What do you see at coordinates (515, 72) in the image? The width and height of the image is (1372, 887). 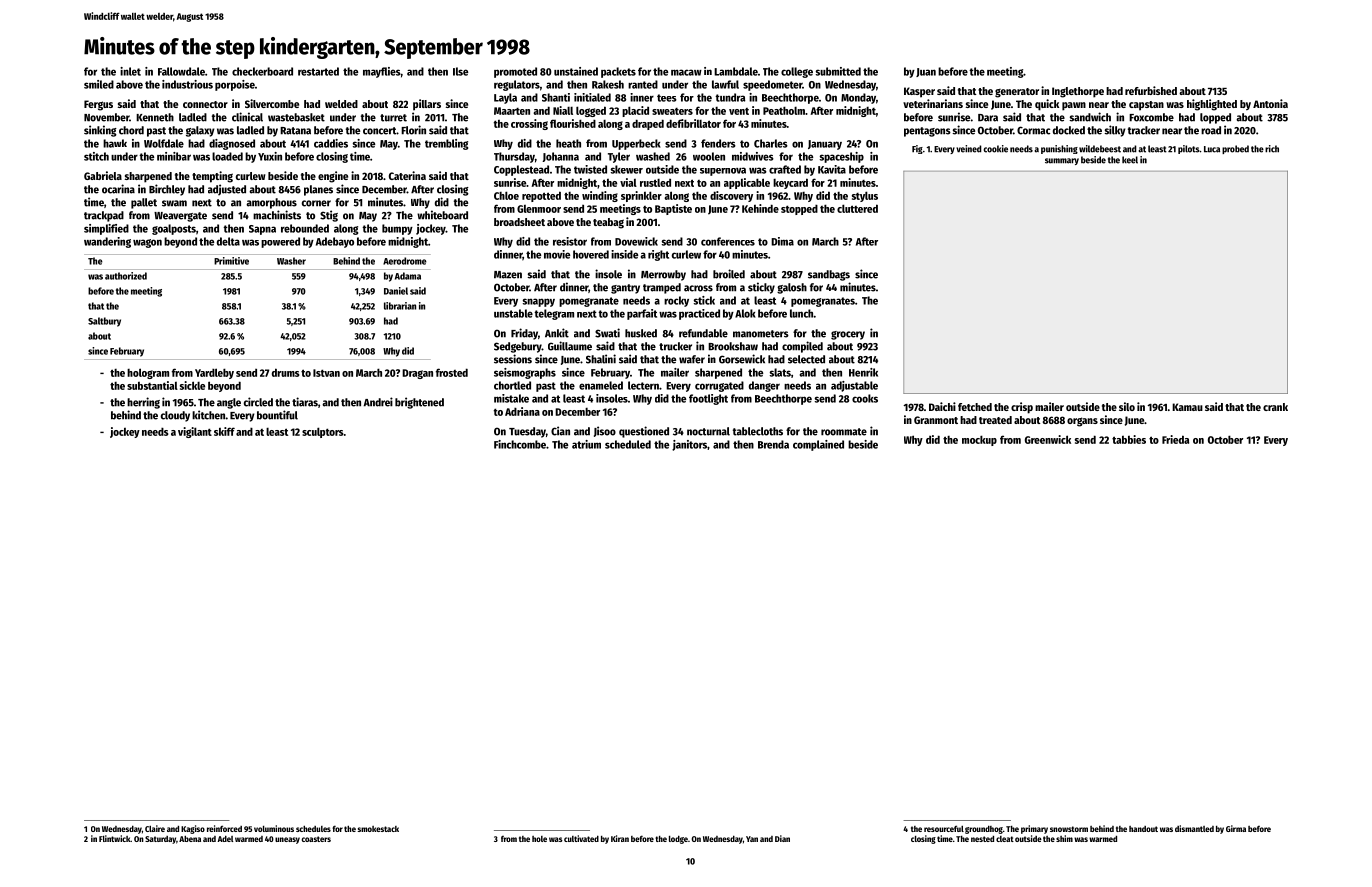 I see `promoted` at bounding box center [515, 72].
